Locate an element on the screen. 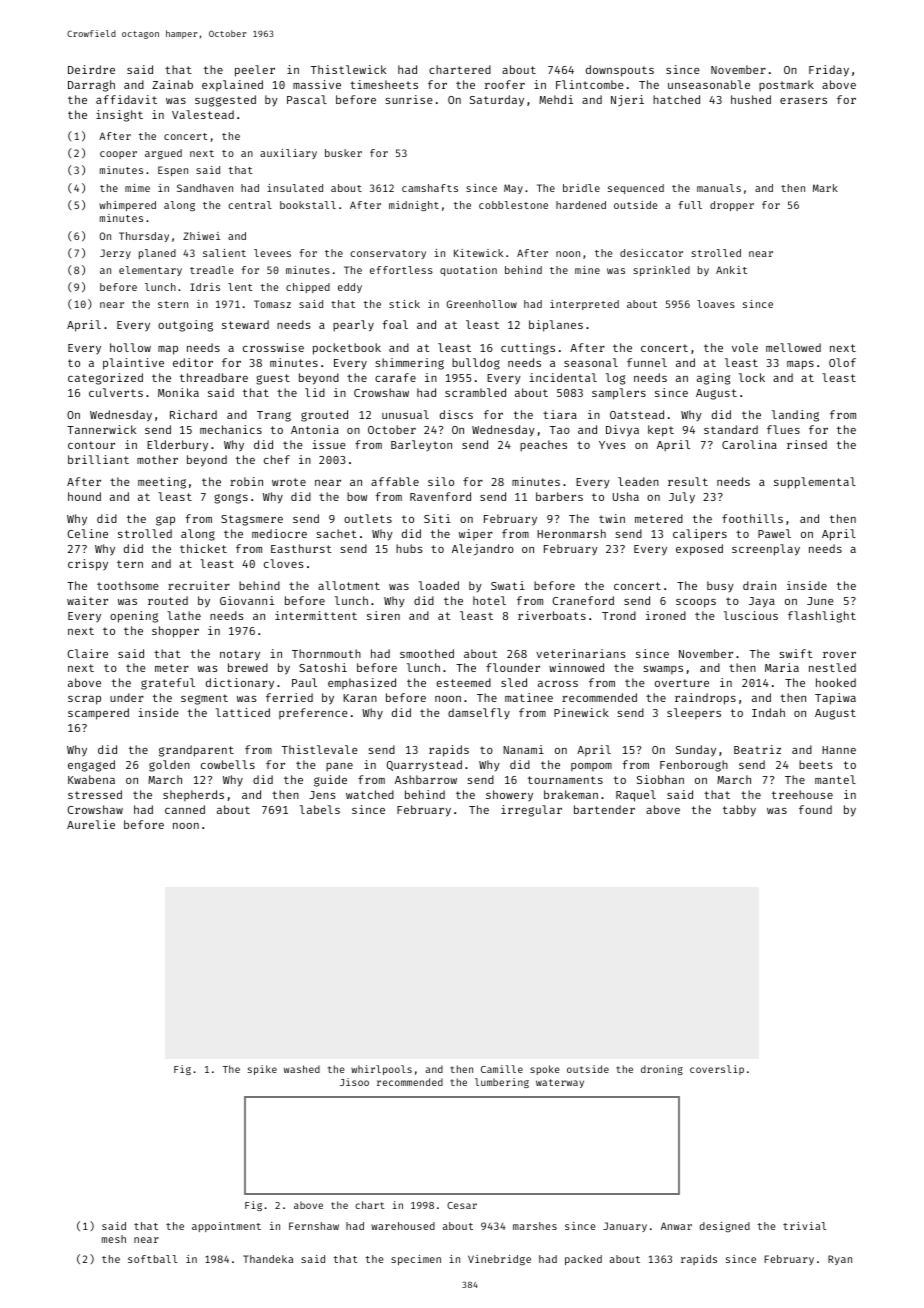 The height and width of the screenshot is (1308, 924). spoke is located at coordinates (545, 1070).
